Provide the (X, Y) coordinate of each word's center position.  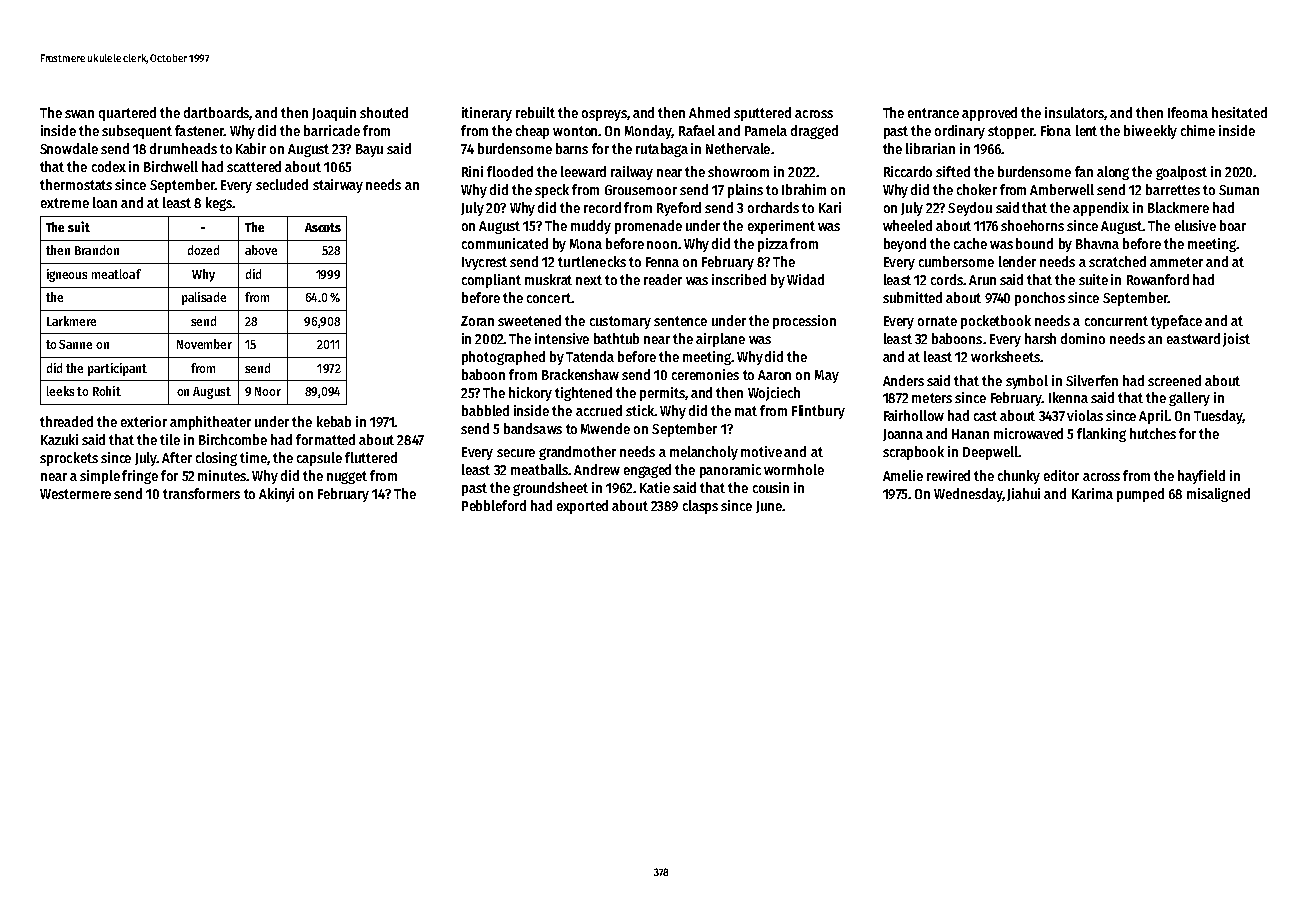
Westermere (75, 494)
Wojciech (774, 394)
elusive (1195, 225)
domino (1083, 338)
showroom (738, 171)
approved (989, 114)
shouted (384, 112)
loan (105, 202)
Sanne (75, 344)
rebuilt (535, 112)
